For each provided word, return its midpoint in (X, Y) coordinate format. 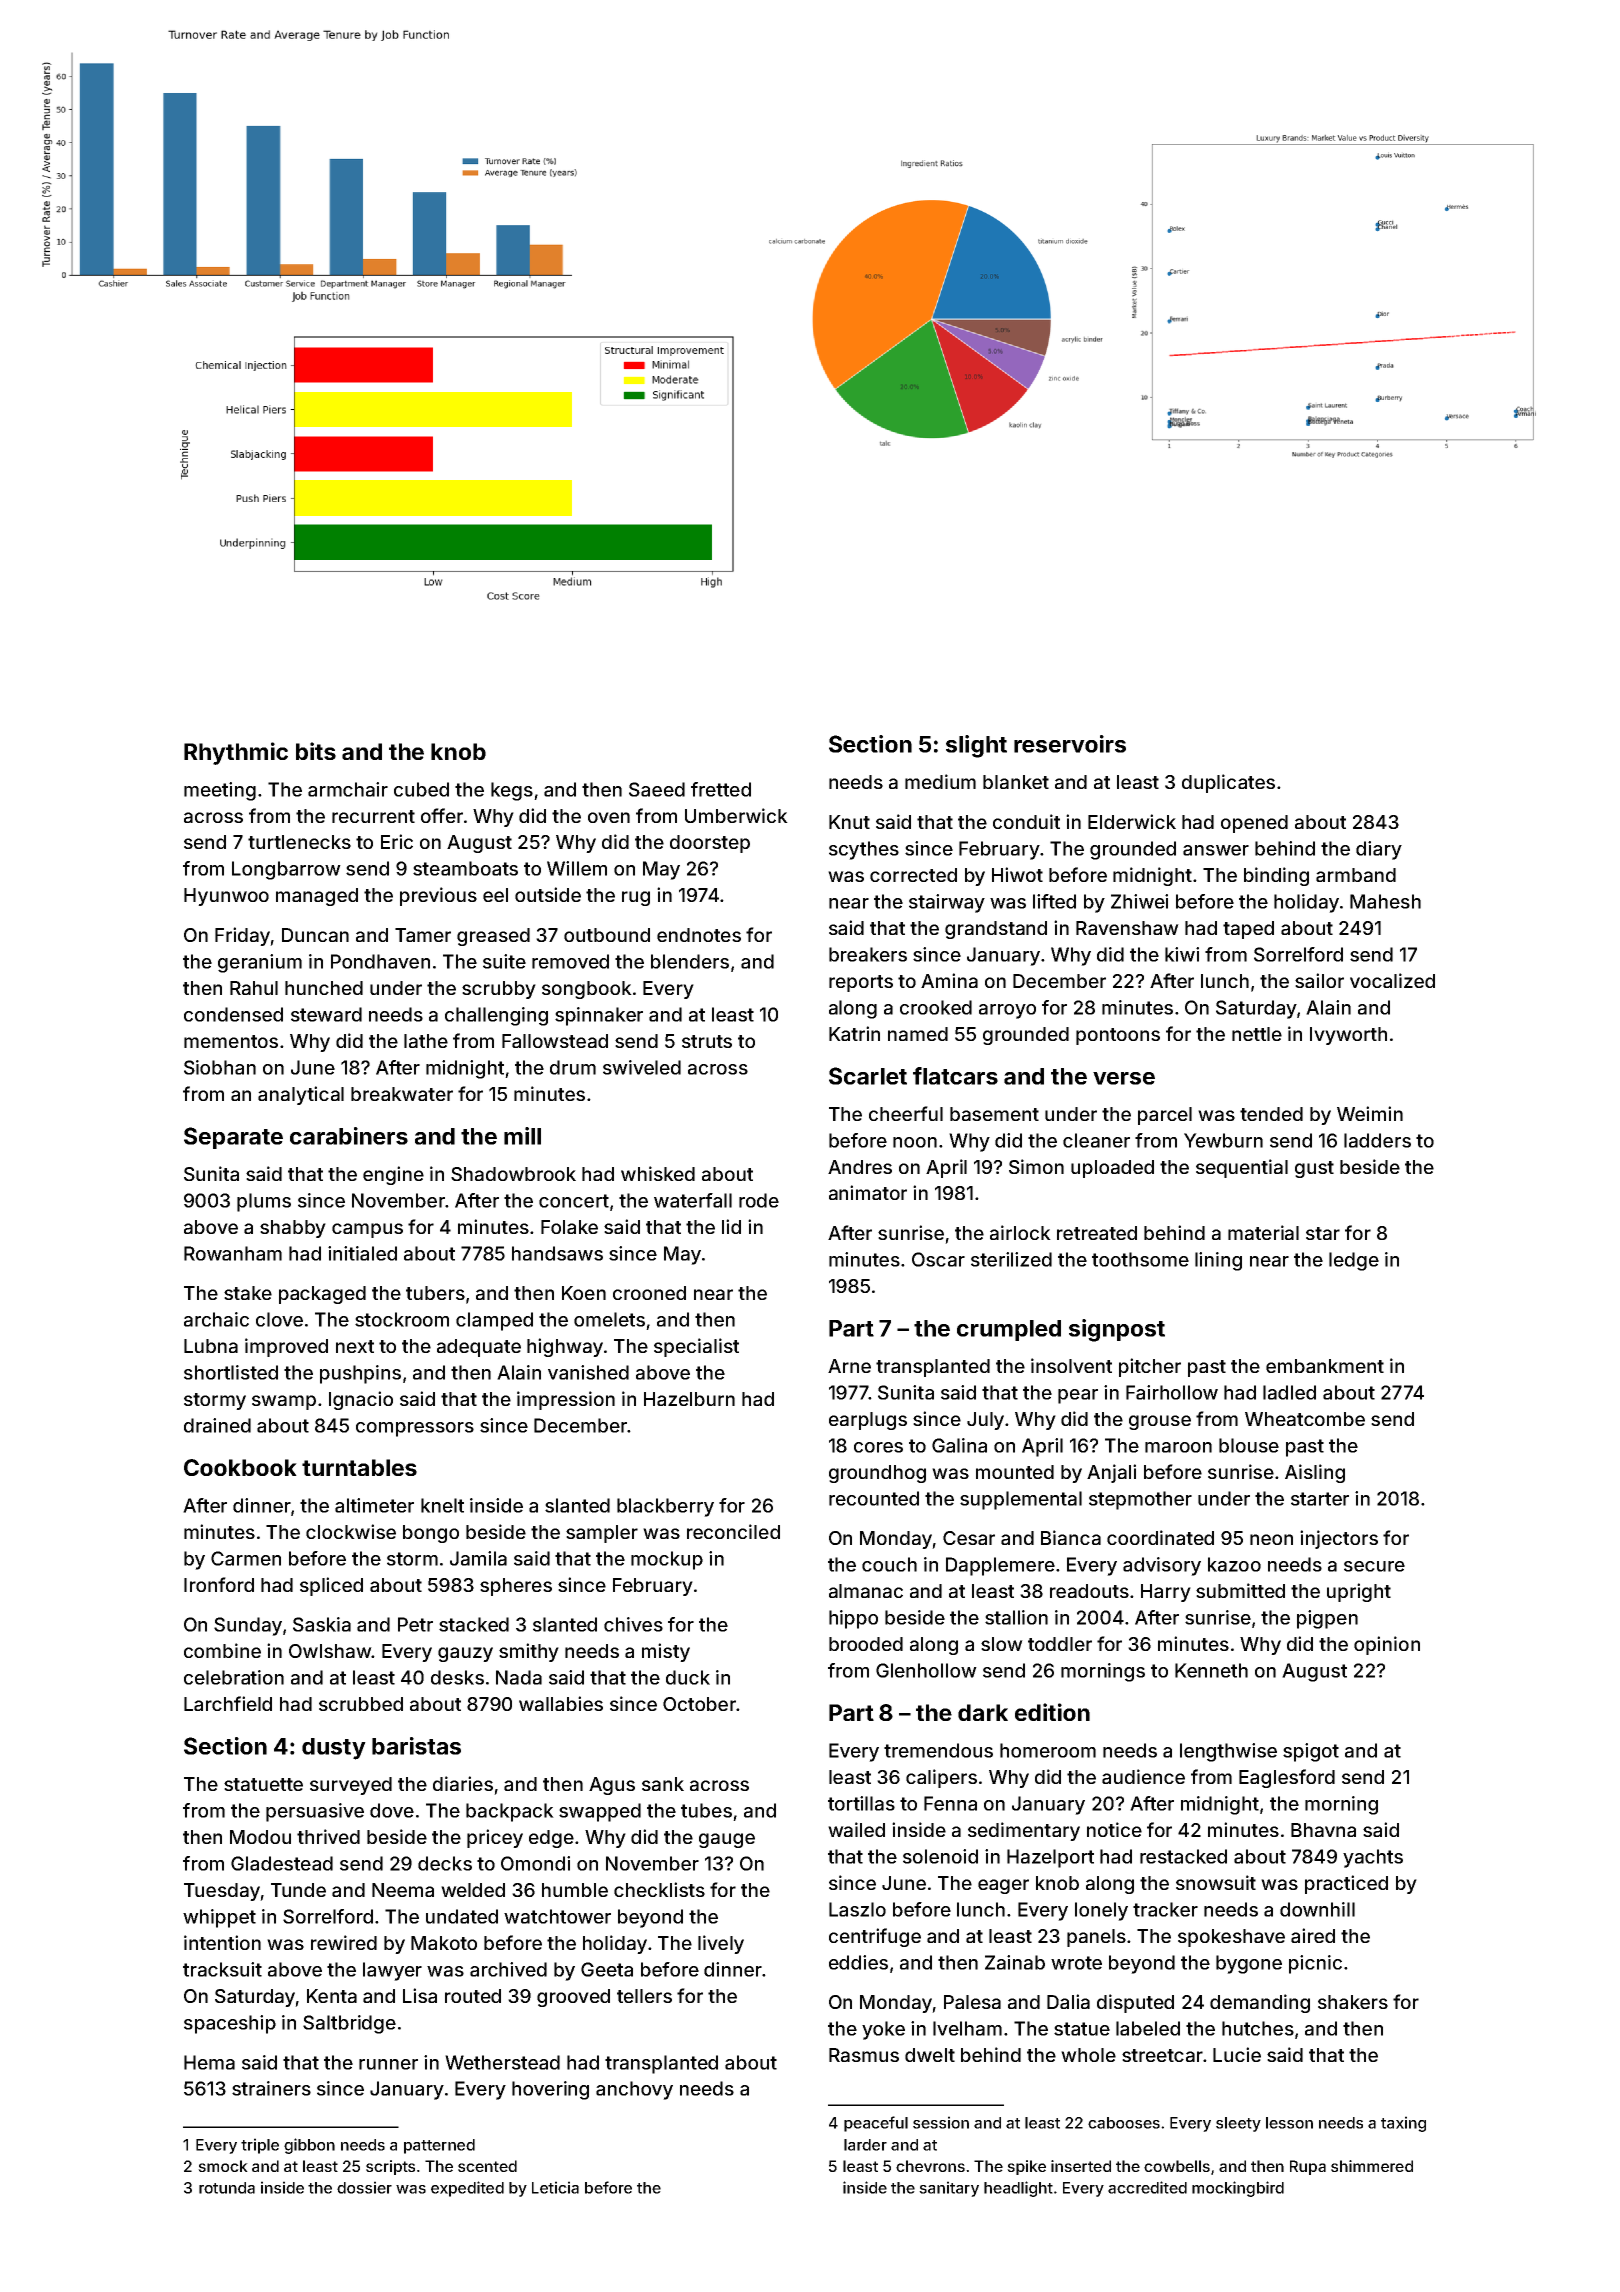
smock (223, 2166)
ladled (1289, 1392)
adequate (479, 1348)
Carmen (246, 1558)
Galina (959, 1445)
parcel (1165, 1116)
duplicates (1228, 783)
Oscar (938, 1259)
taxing (1403, 2124)
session (941, 2122)
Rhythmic (236, 753)
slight (976, 746)
